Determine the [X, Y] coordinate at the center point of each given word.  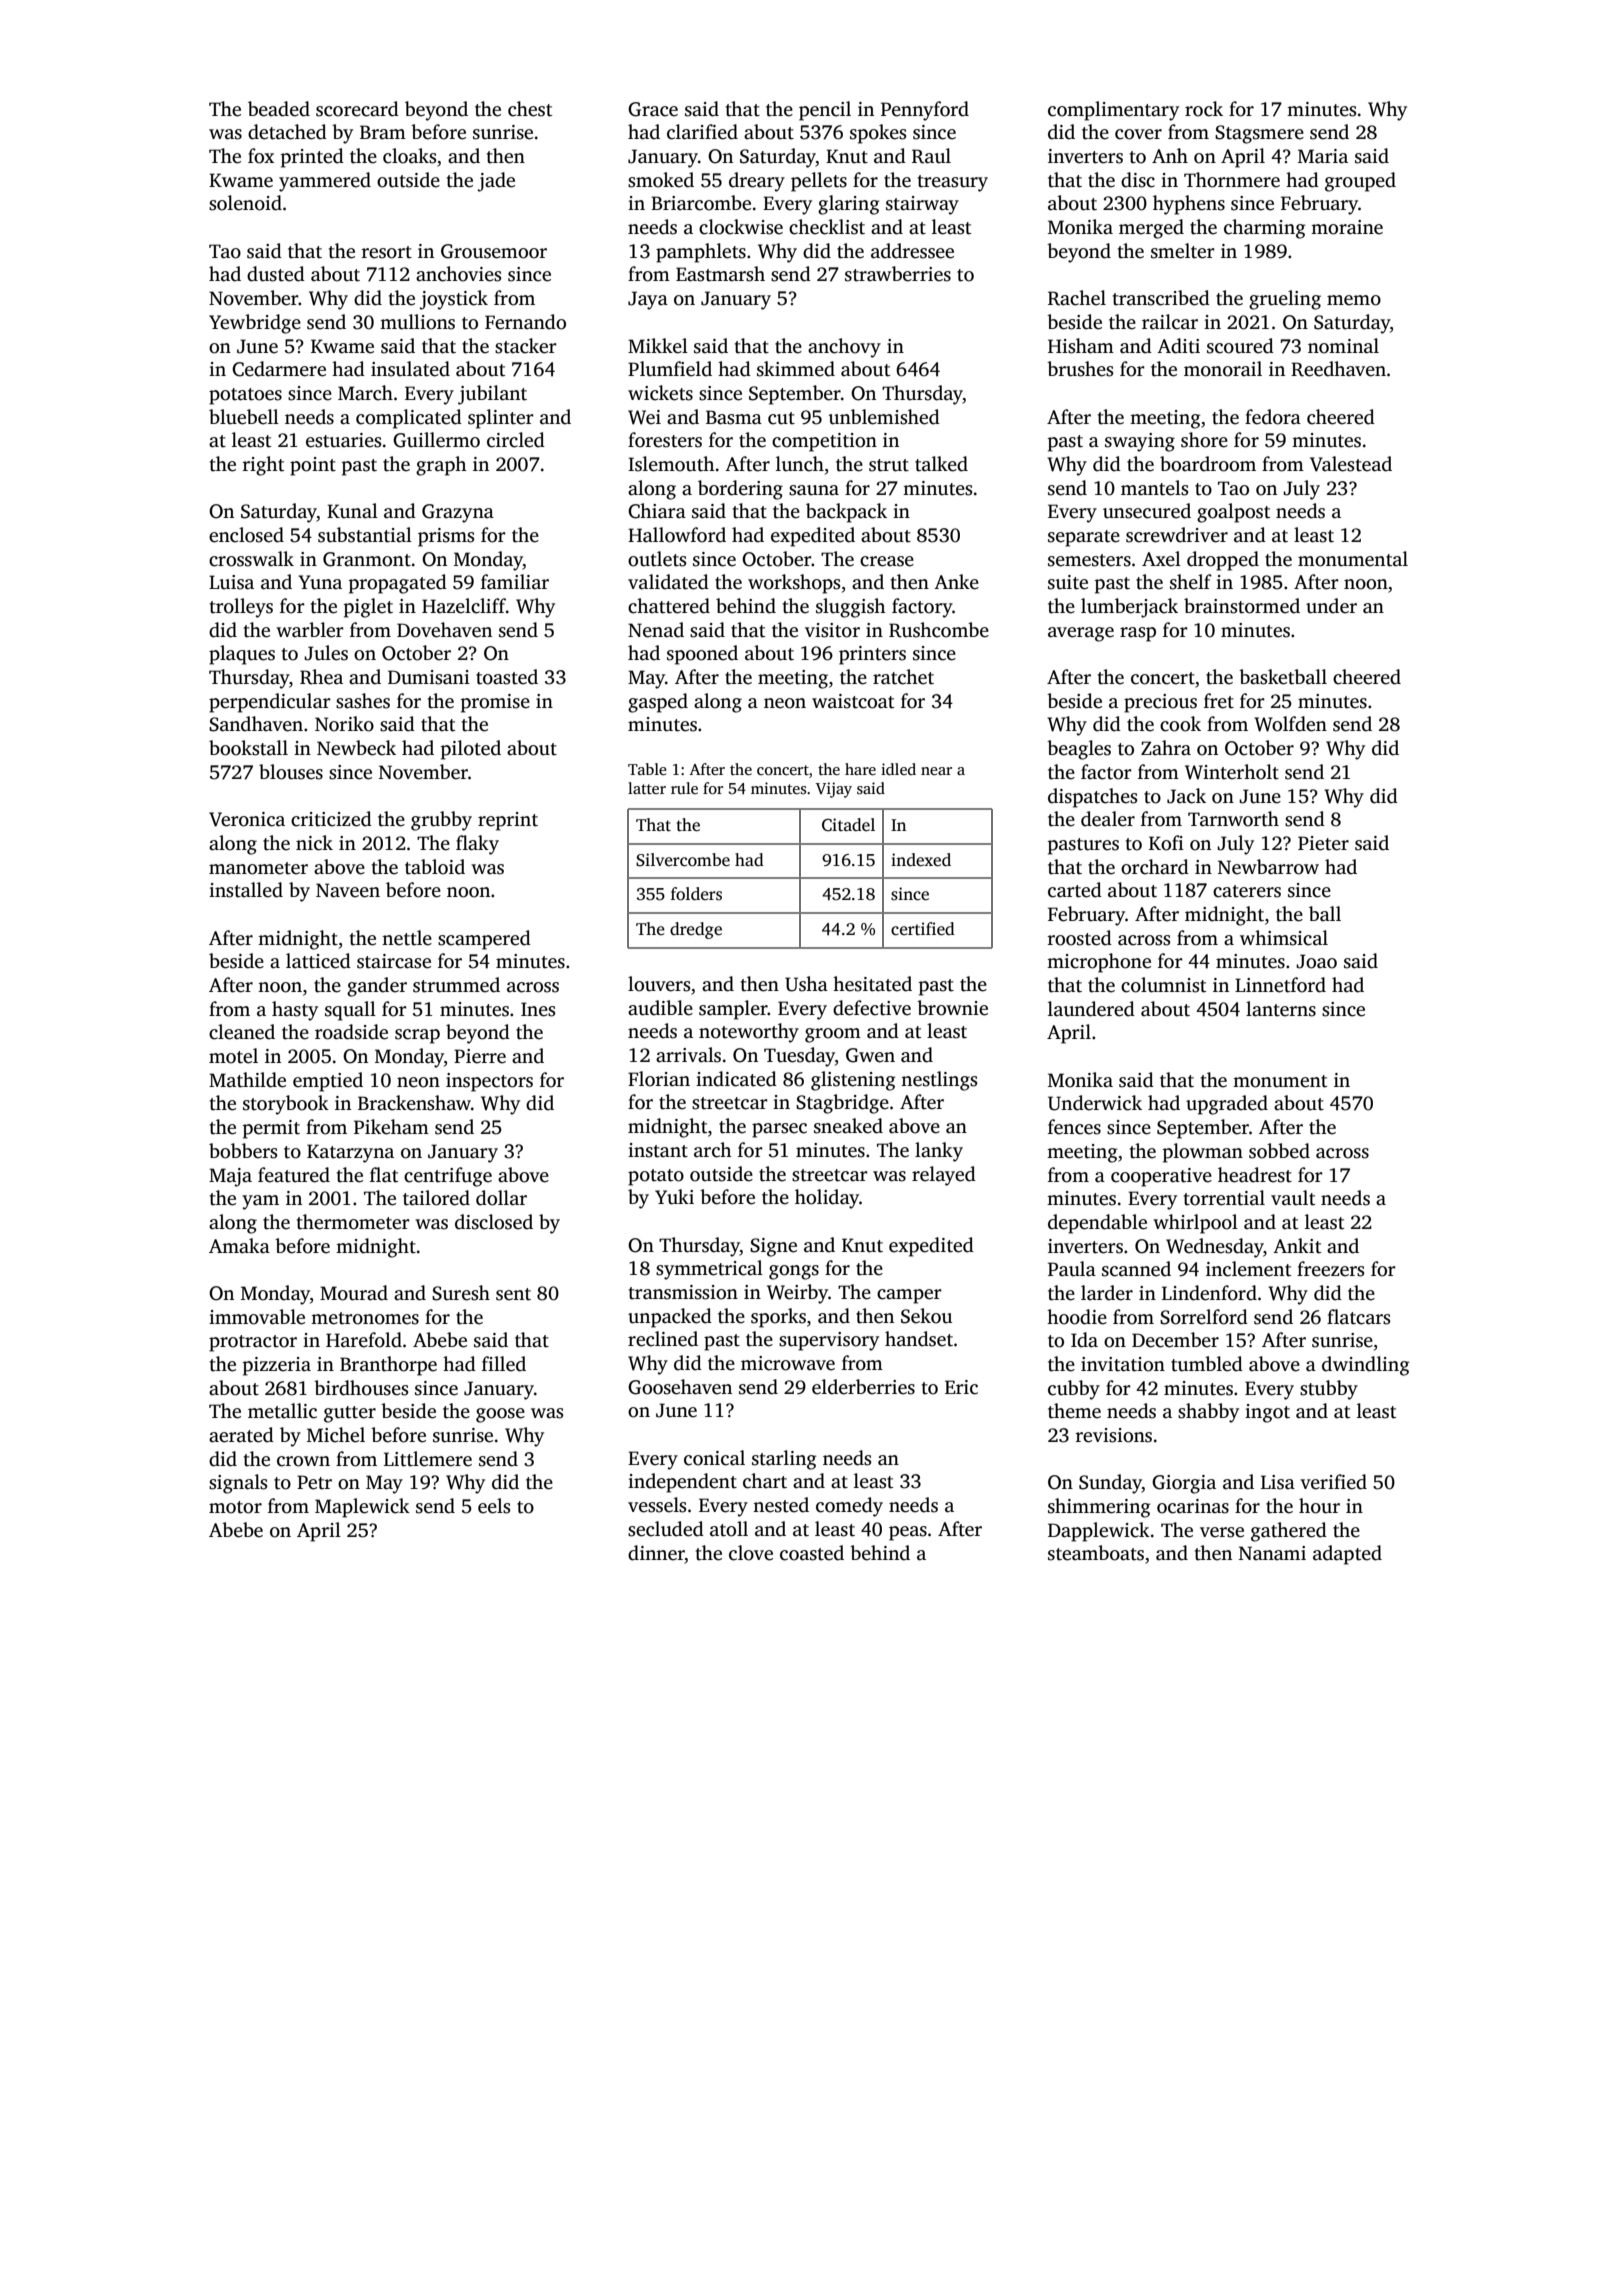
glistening [853, 1081]
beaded [279, 109]
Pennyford [925, 111]
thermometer [353, 1222]
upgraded [1227, 1105]
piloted [471, 750]
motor [235, 1507]
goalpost [1233, 513]
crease [887, 561]
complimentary [1113, 111]
